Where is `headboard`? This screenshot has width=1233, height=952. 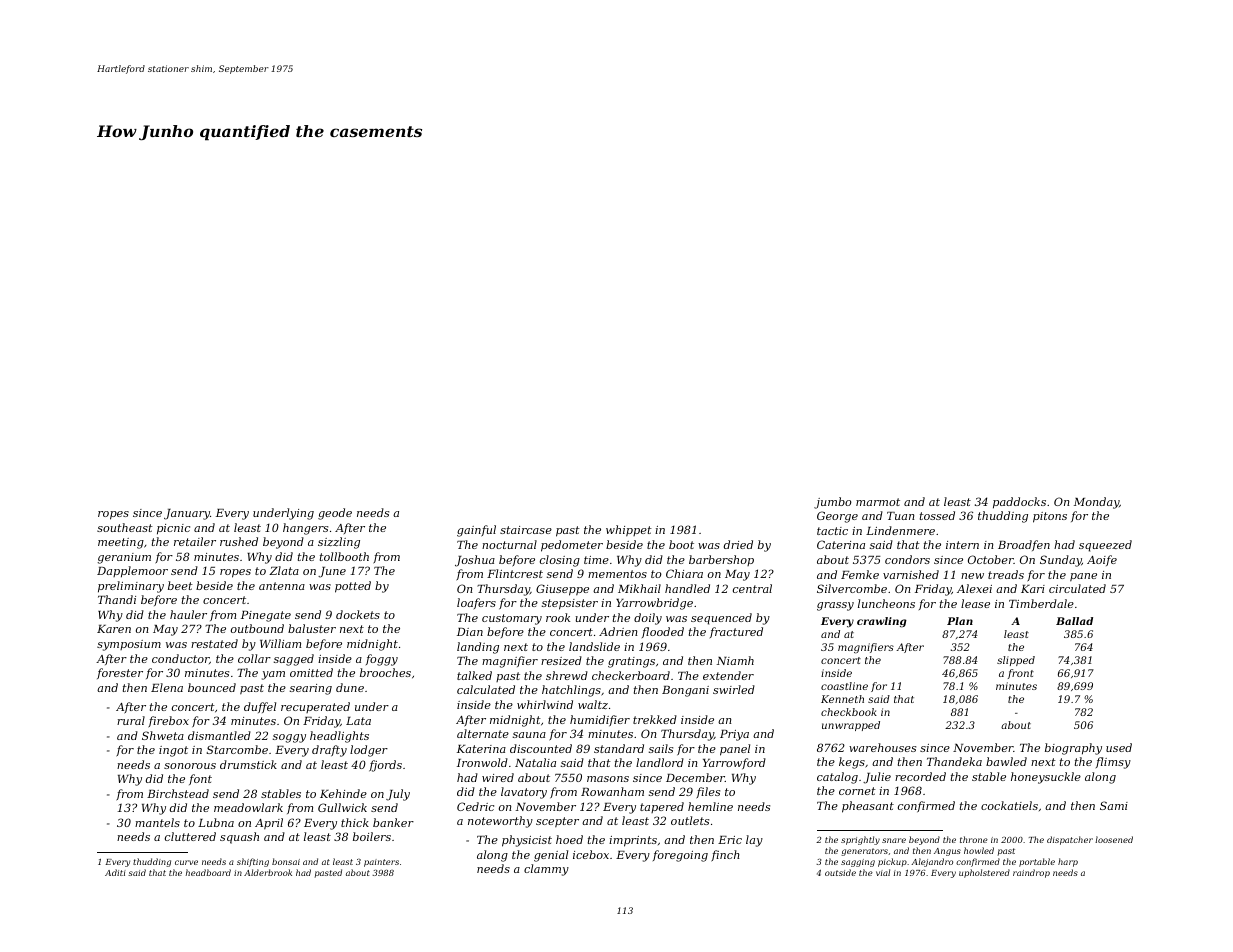 headboard is located at coordinates (208, 872).
